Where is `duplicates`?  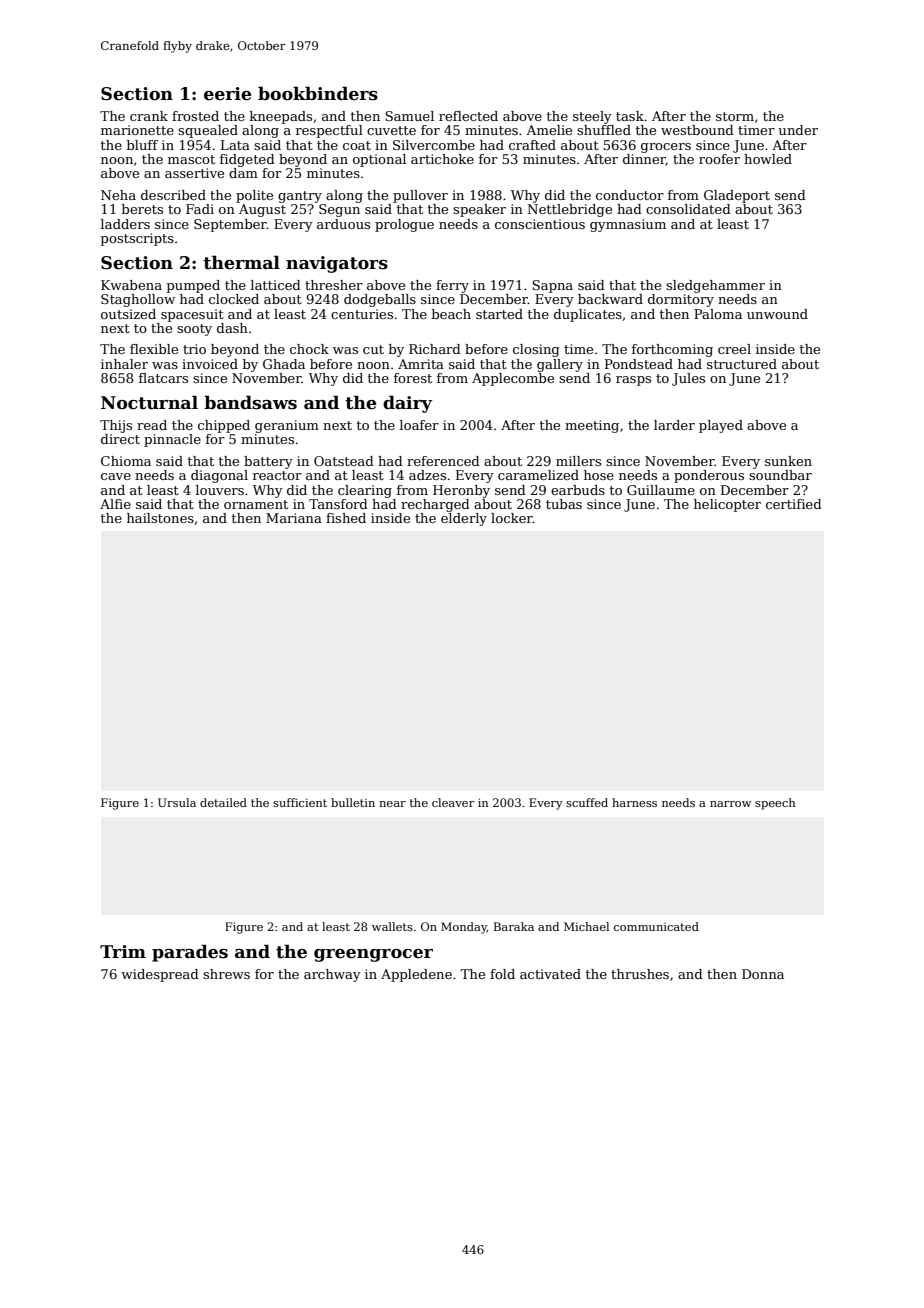 duplicates is located at coordinates (588, 315).
